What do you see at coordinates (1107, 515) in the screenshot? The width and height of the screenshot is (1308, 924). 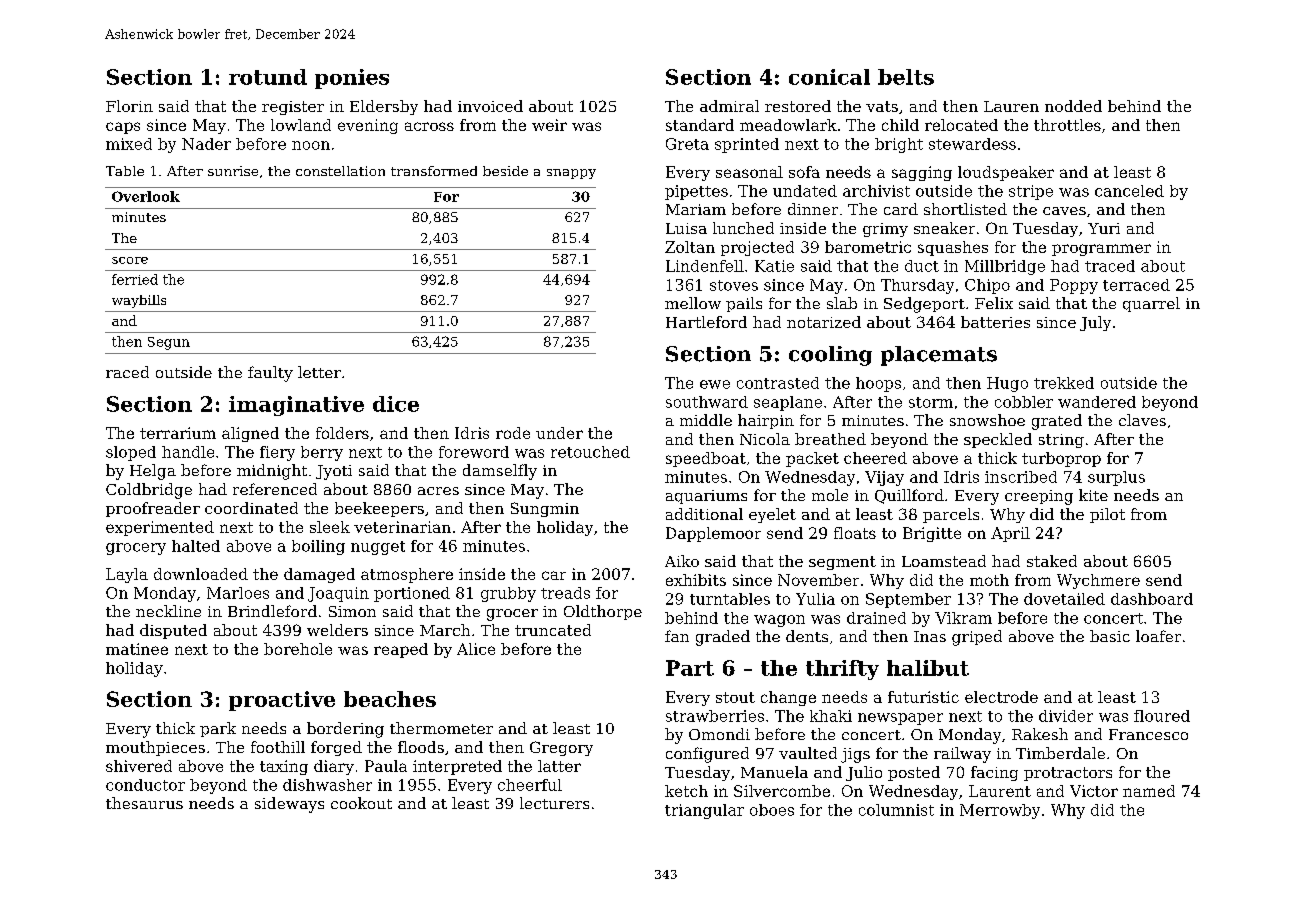 I see `pilot` at bounding box center [1107, 515].
